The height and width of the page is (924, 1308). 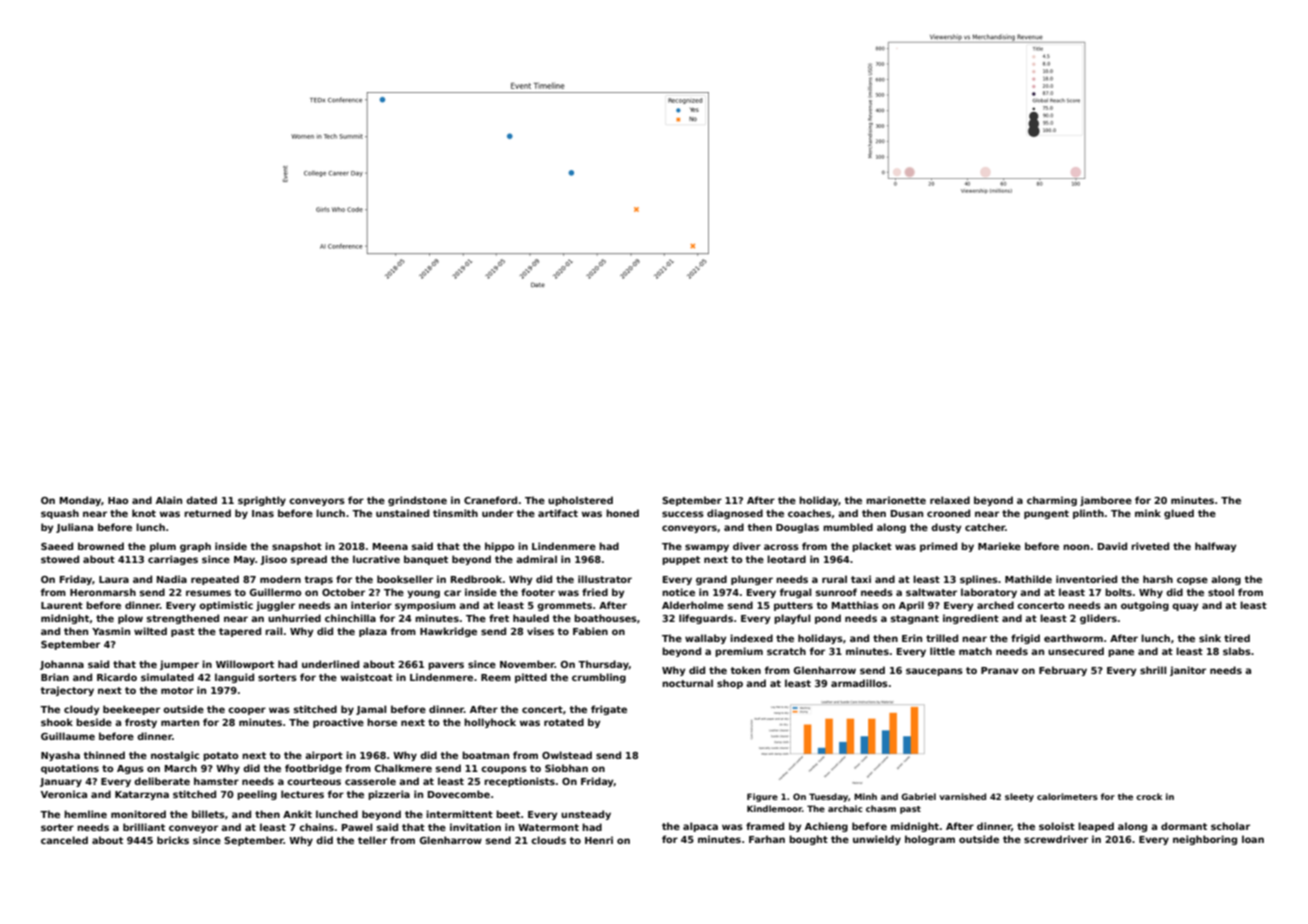 What do you see at coordinates (150, 631) in the page?
I see `wilted` at bounding box center [150, 631].
